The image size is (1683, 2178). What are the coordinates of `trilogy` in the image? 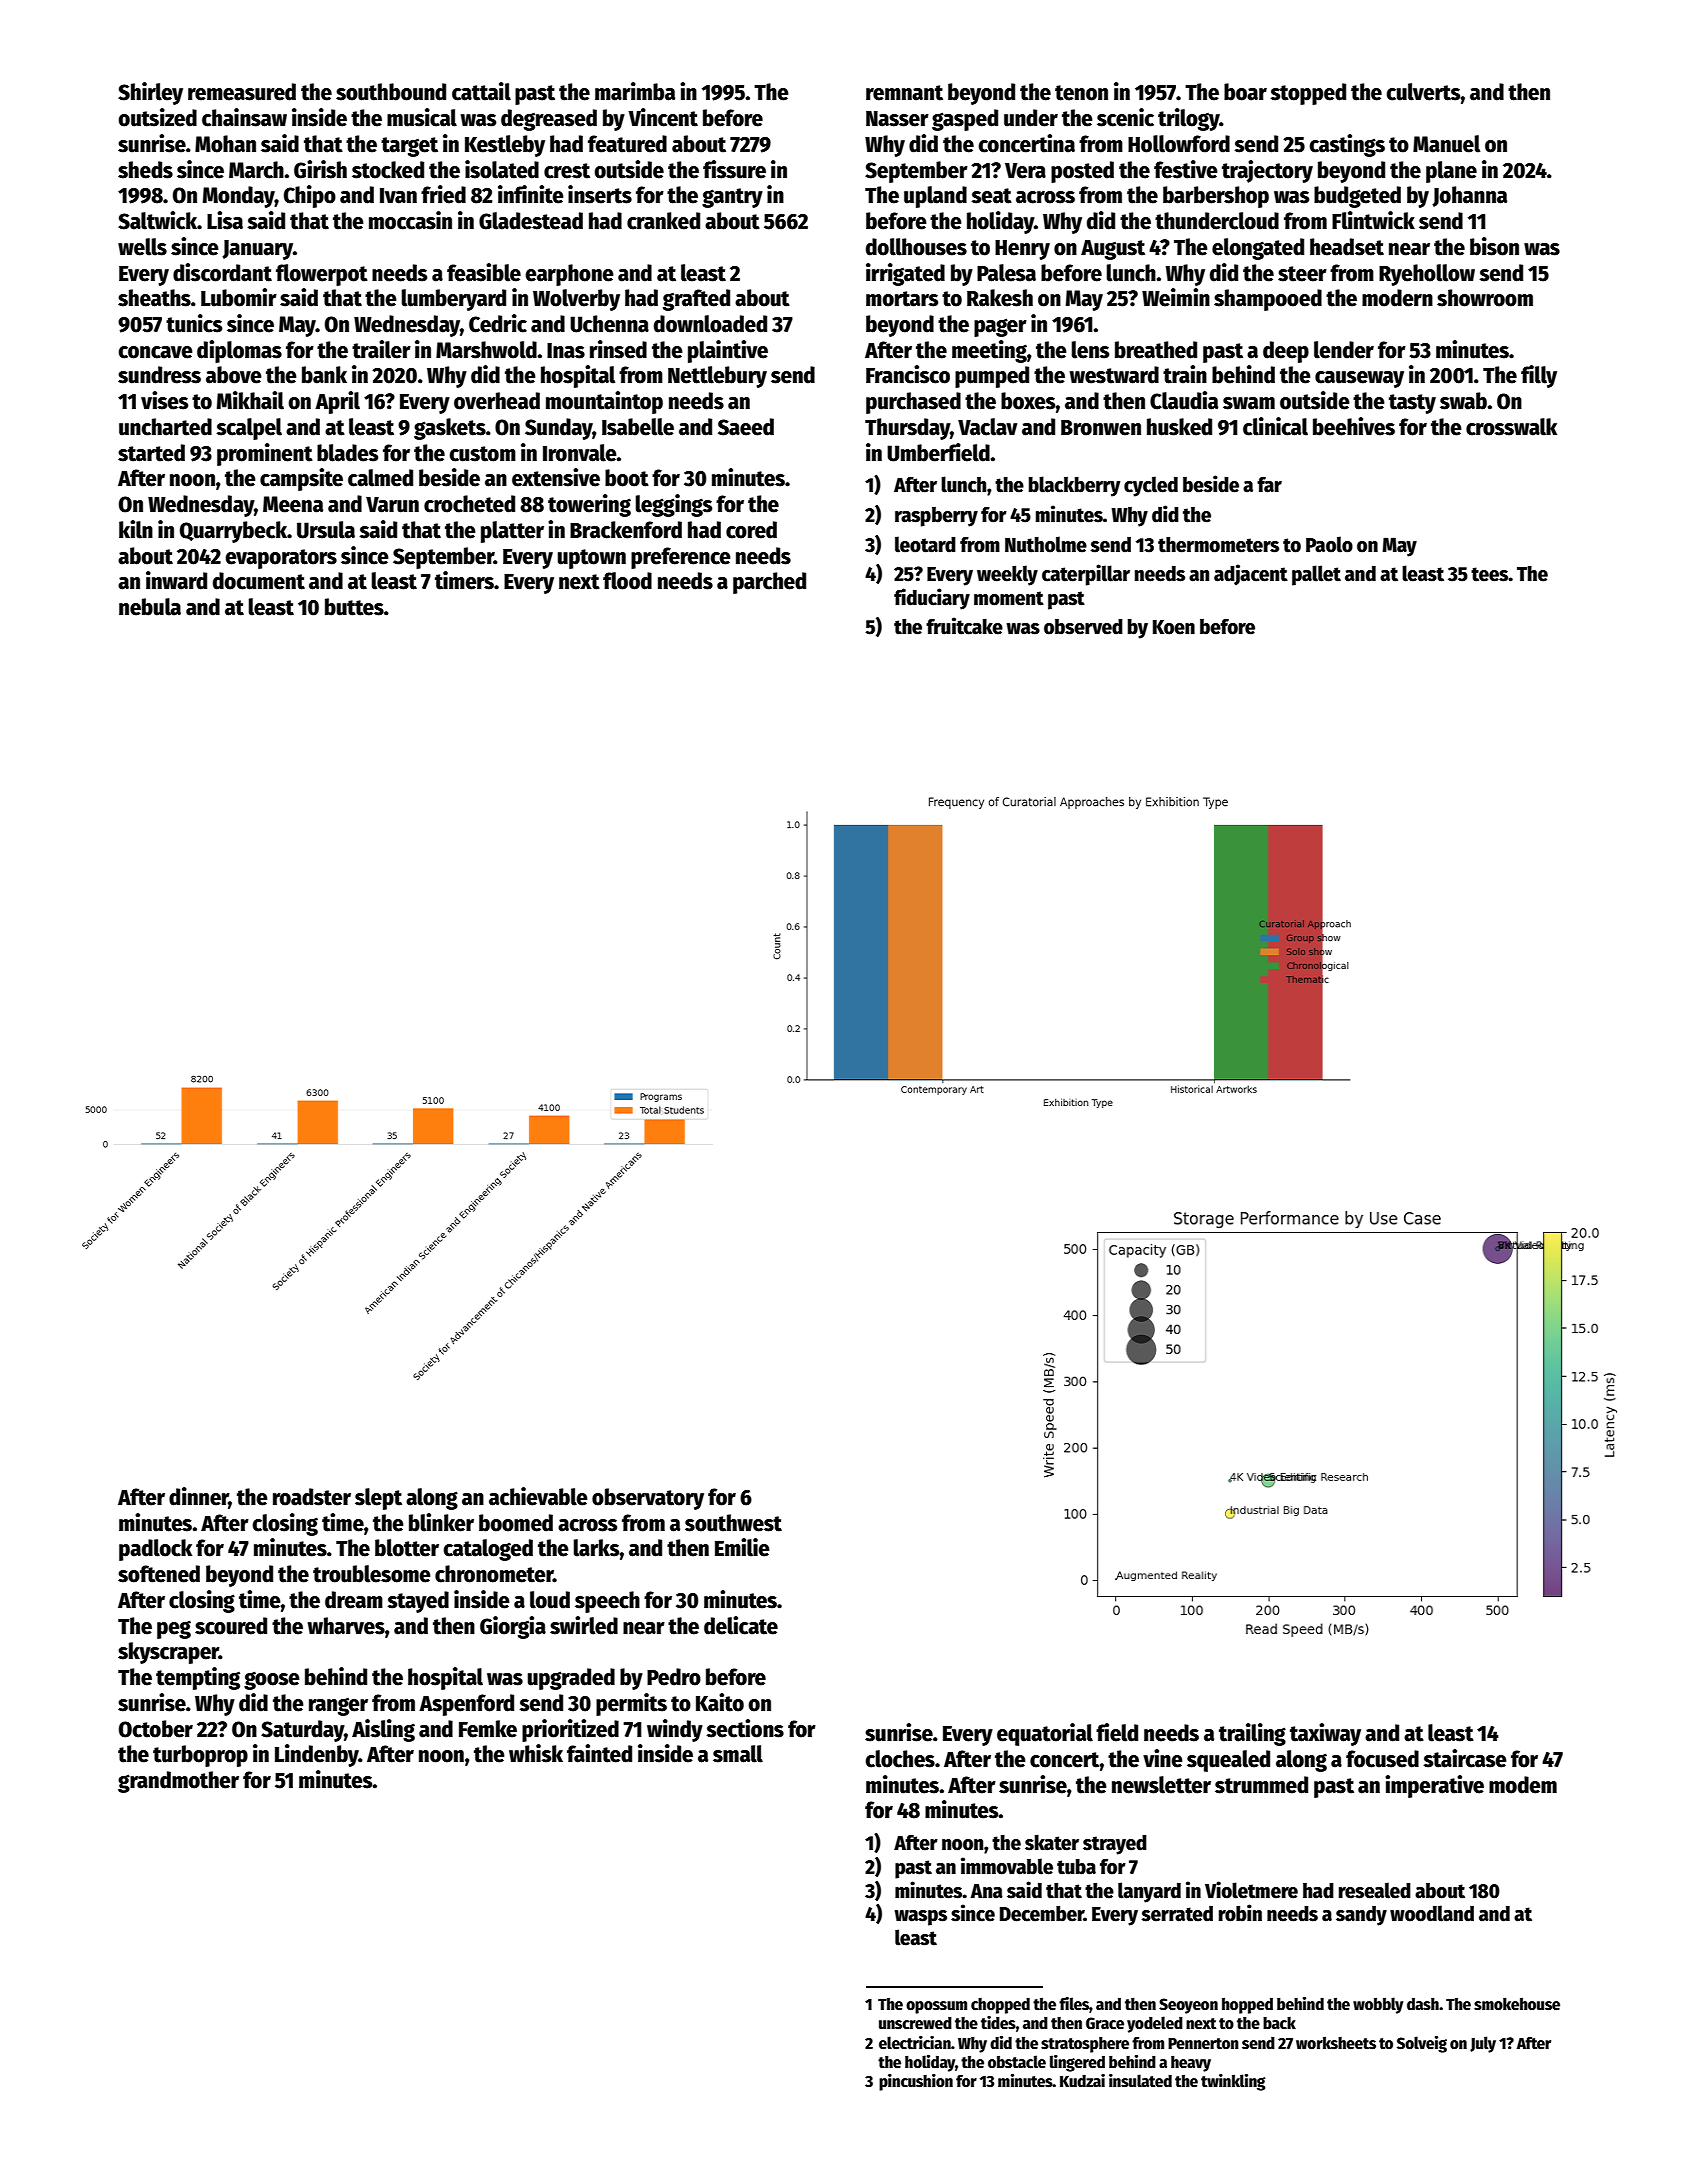 It's located at (1189, 119).
